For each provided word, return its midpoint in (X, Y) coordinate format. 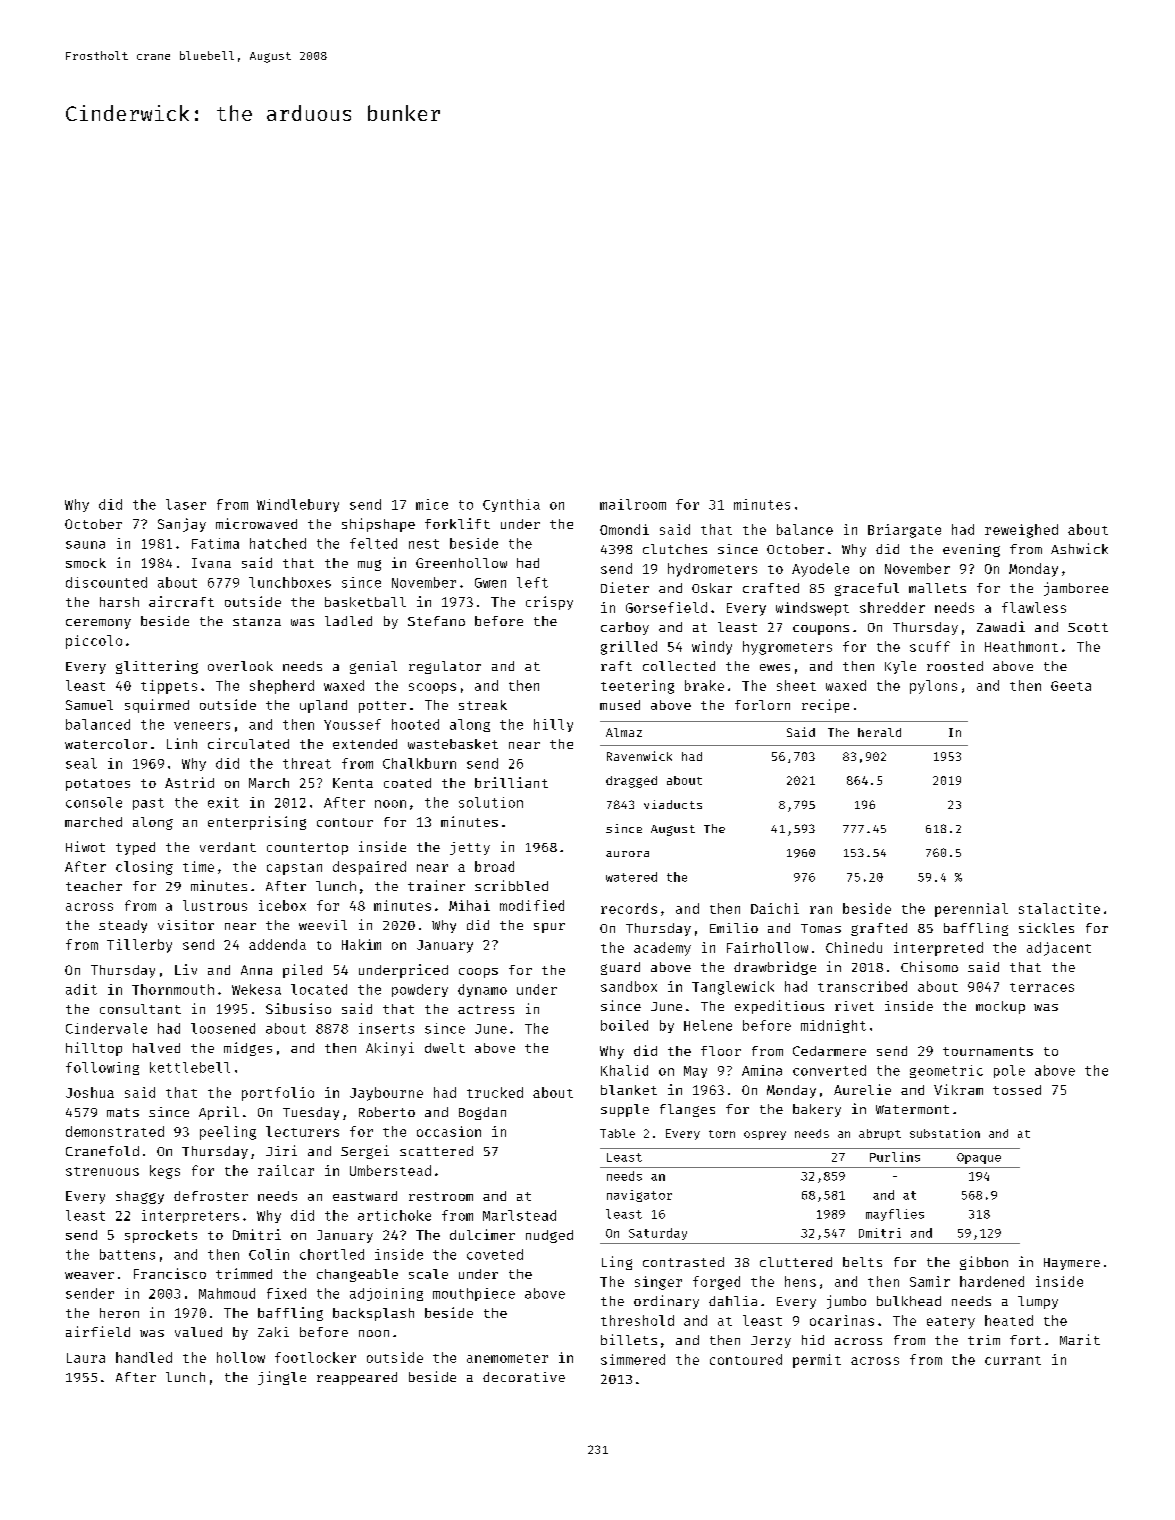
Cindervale (106, 1028)
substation (945, 1133)
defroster (211, 1196)
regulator (445, 667)
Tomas (821, 928)
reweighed (1021, 531)
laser (186, 504)
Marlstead (519, 1215)
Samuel (89, 705)
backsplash (373, 1314)
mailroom (633, 504)
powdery (420, 990)
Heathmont (1021, 646)
